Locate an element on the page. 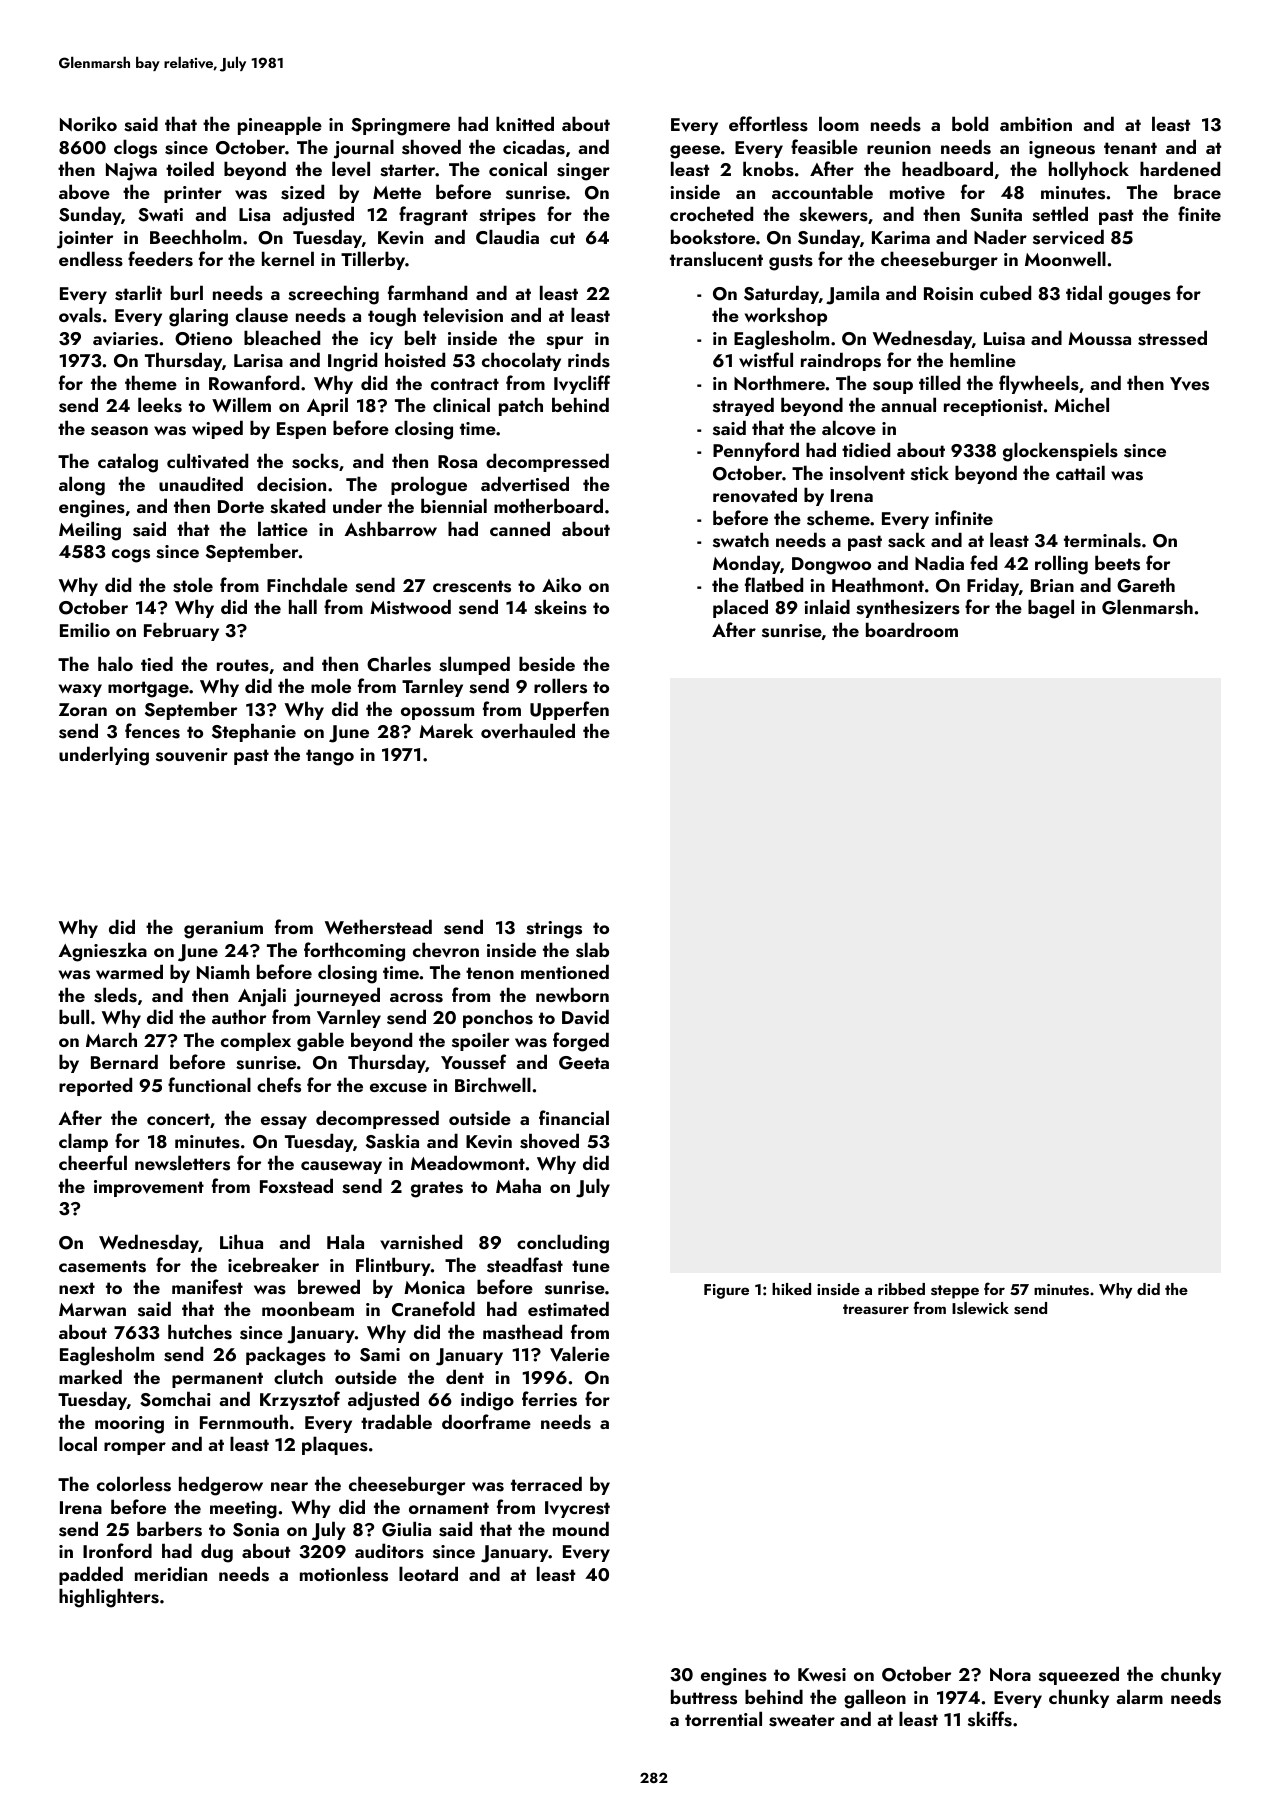  Nora is located at coordinates (1010, 1674).
